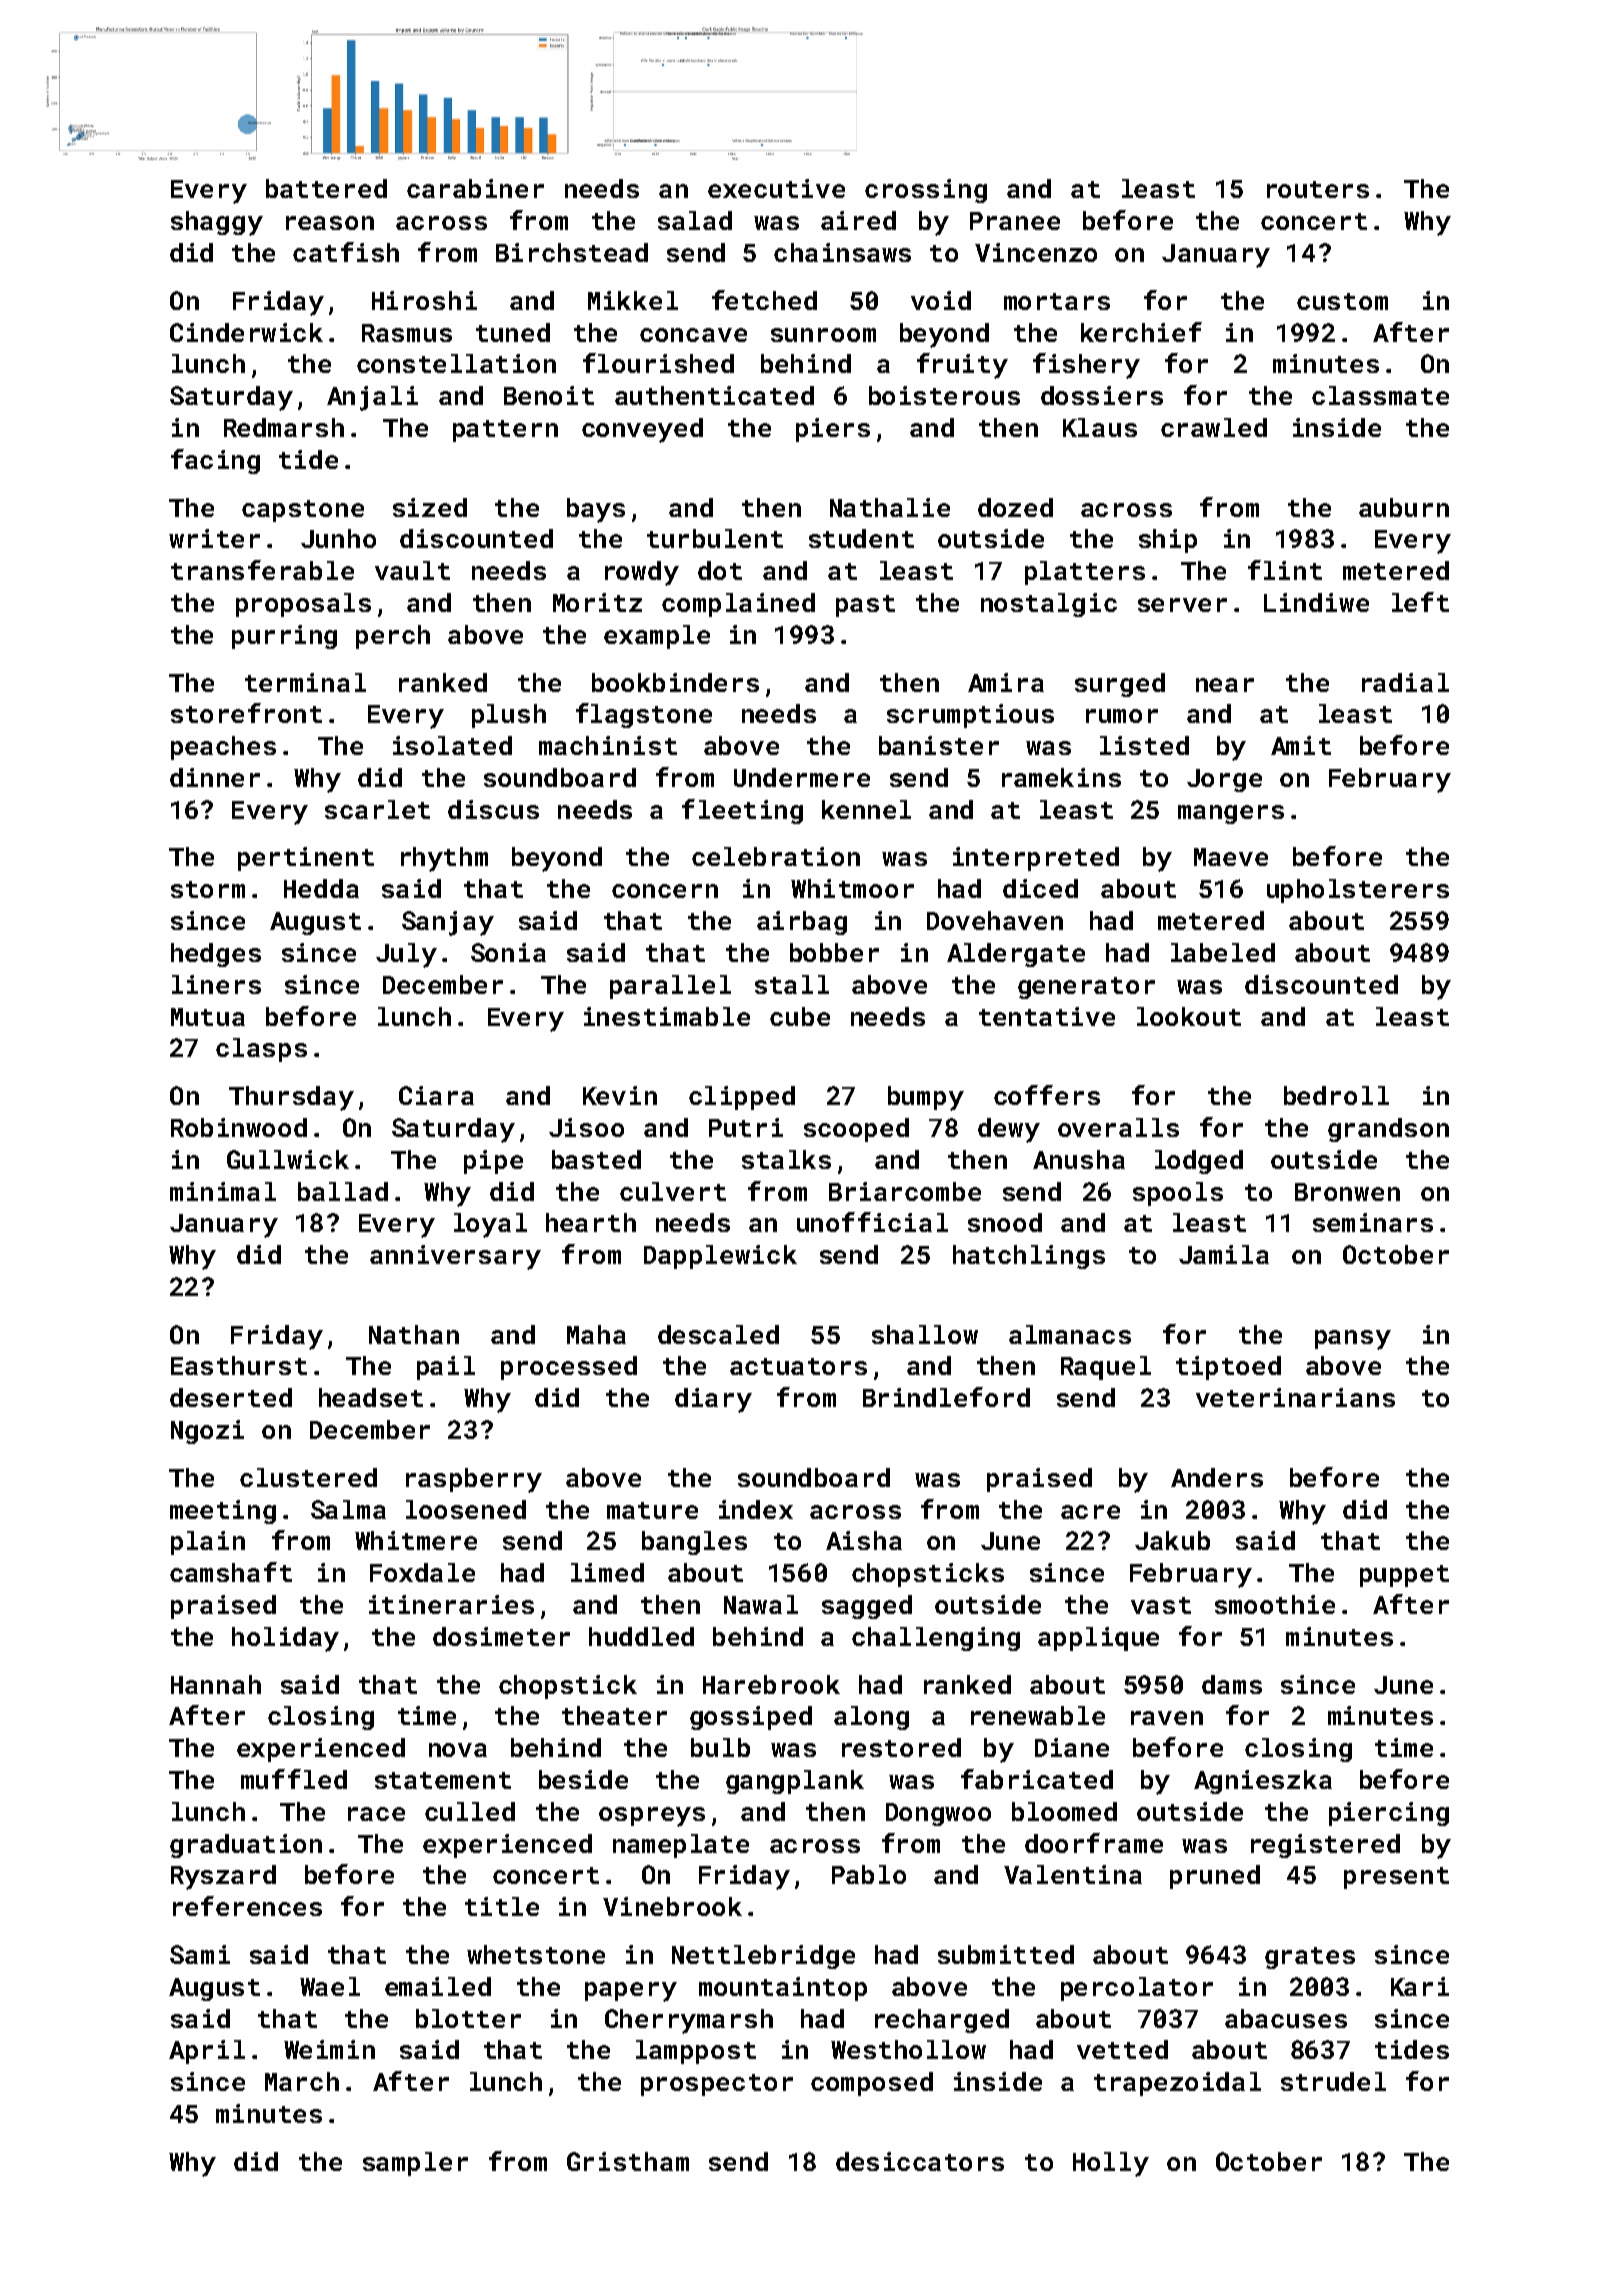 The width and height of the screenshot is (1620, 2292). I want to click on bobber, so click(834, 952).
